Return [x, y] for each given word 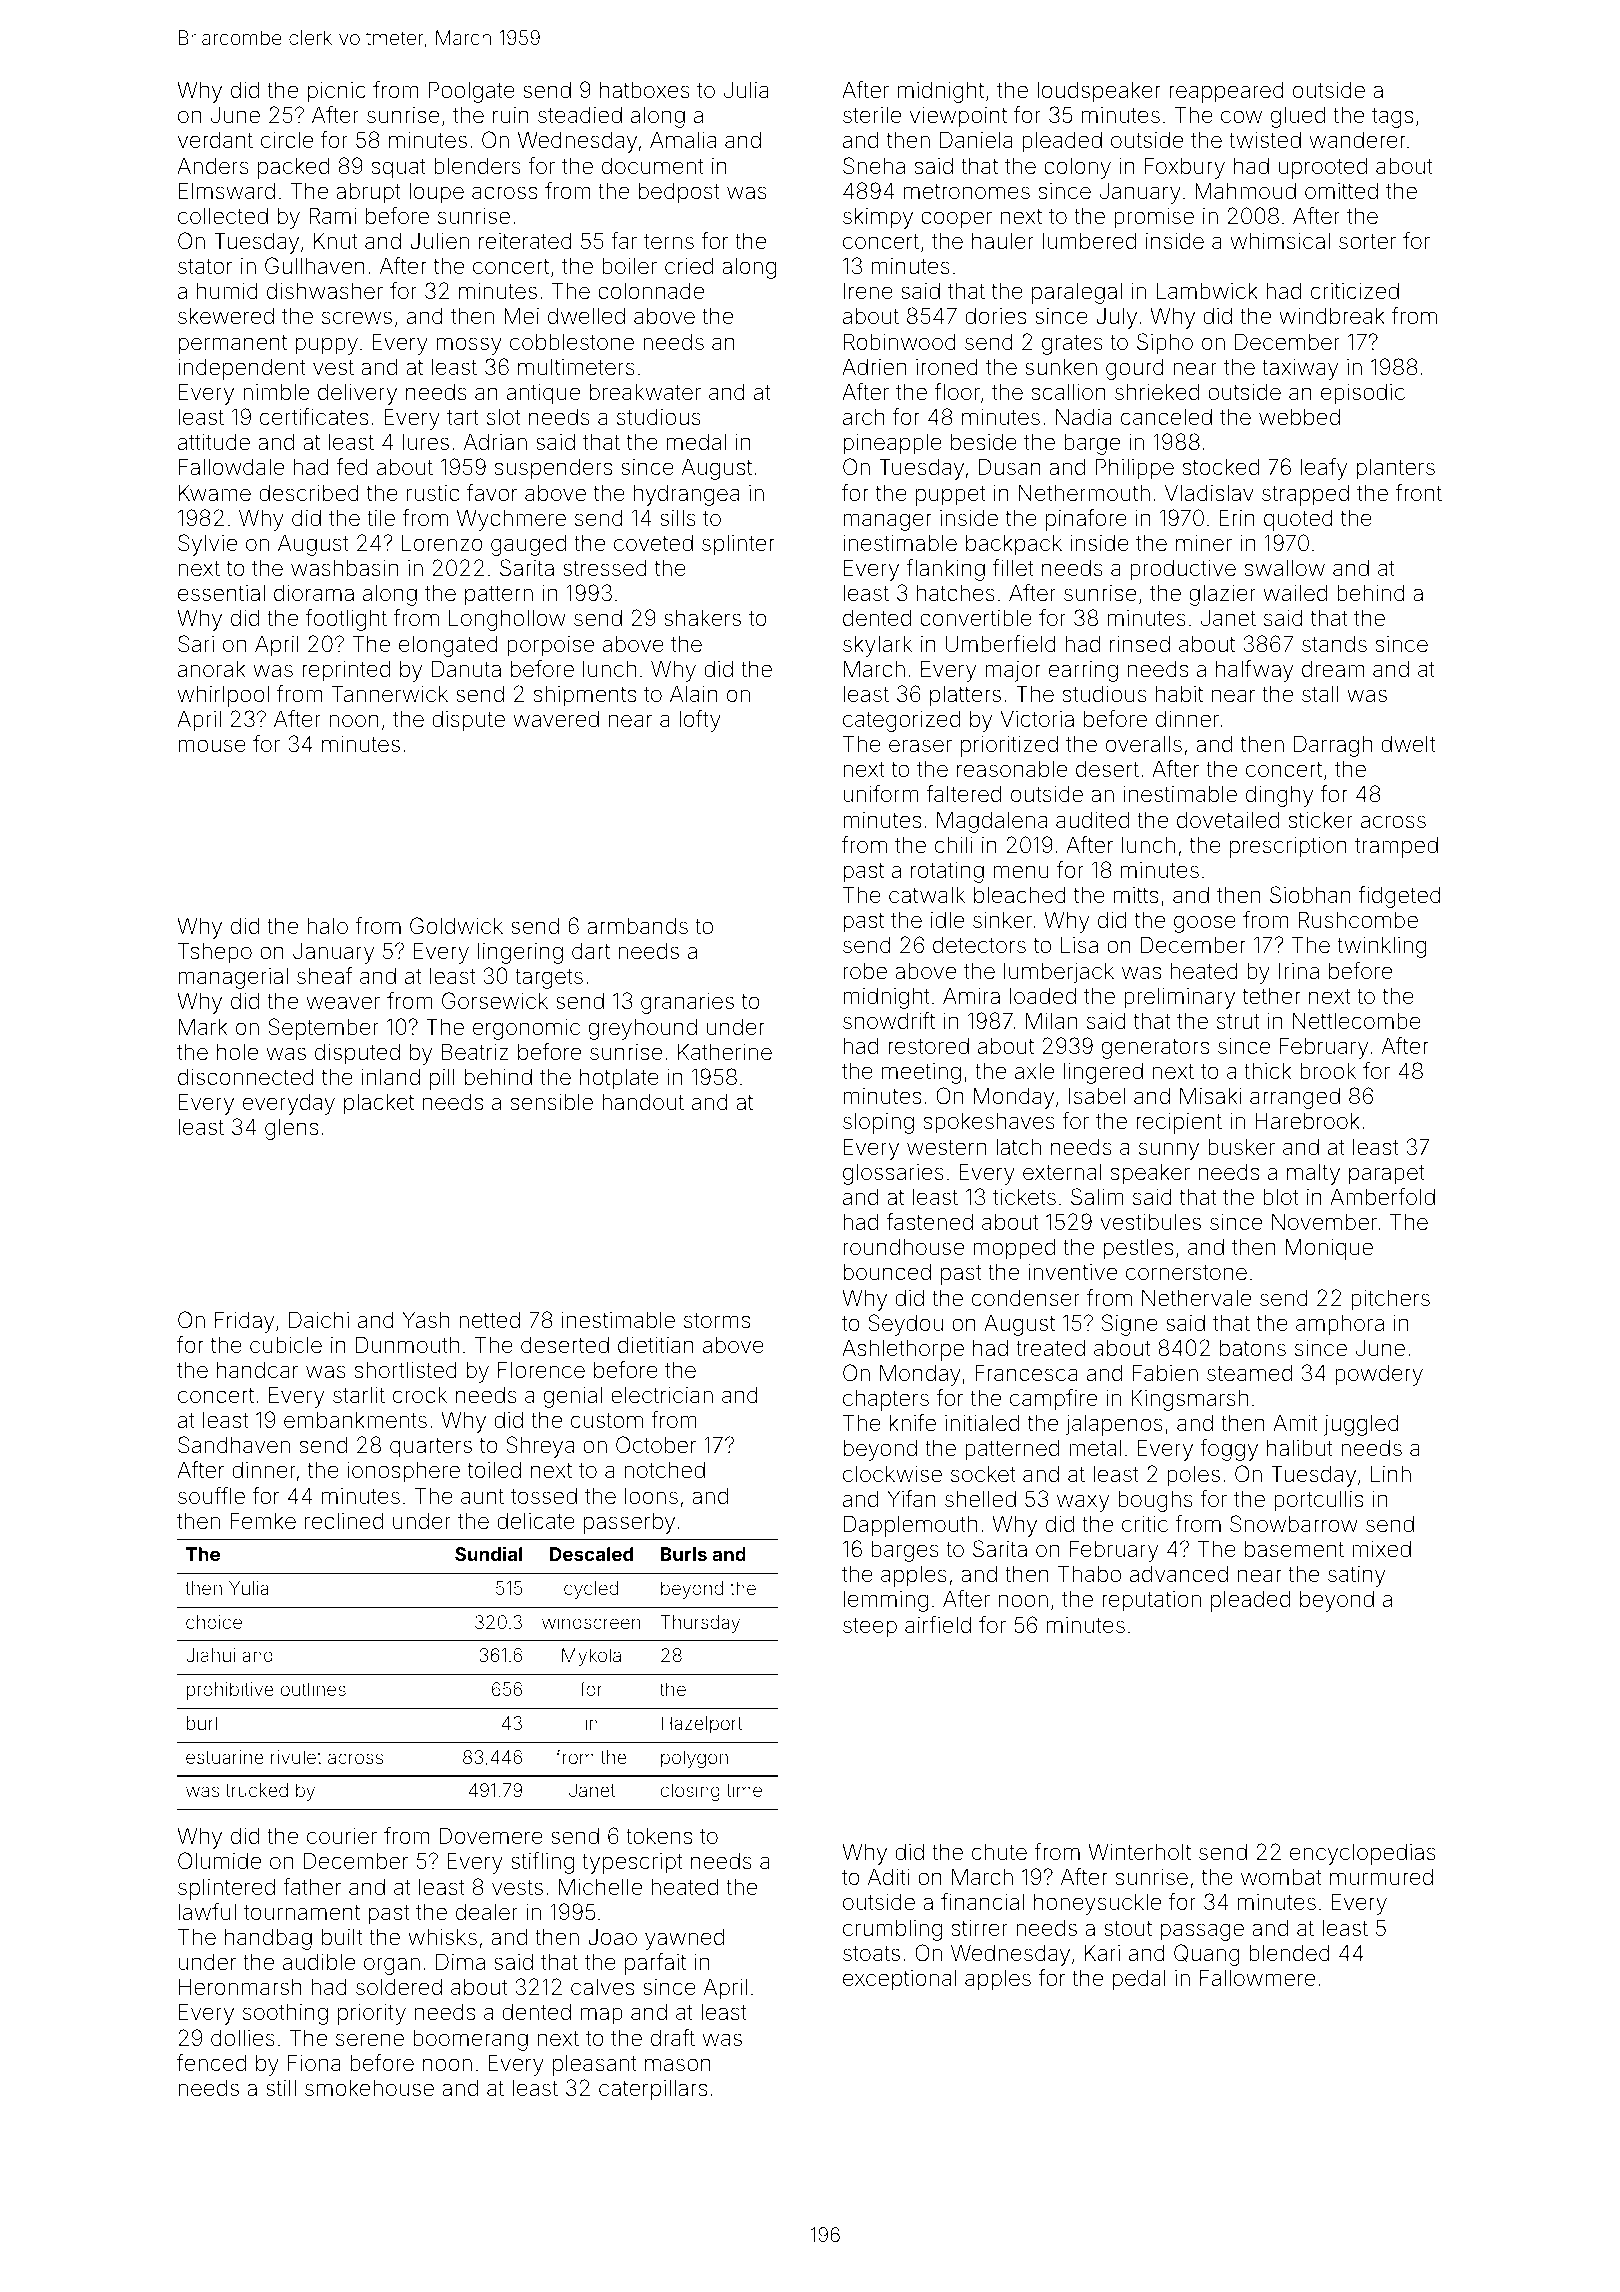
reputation [1151, 1601]
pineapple [893, 444]
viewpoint [958, 117]
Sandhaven [234, 1445]
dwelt [1408, 744]
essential [221, 593]
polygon [694, 1759]
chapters [886, 1400]
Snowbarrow [1294, 1524]
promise [1154, 218]
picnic [337, 92]
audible [319, 1962]
